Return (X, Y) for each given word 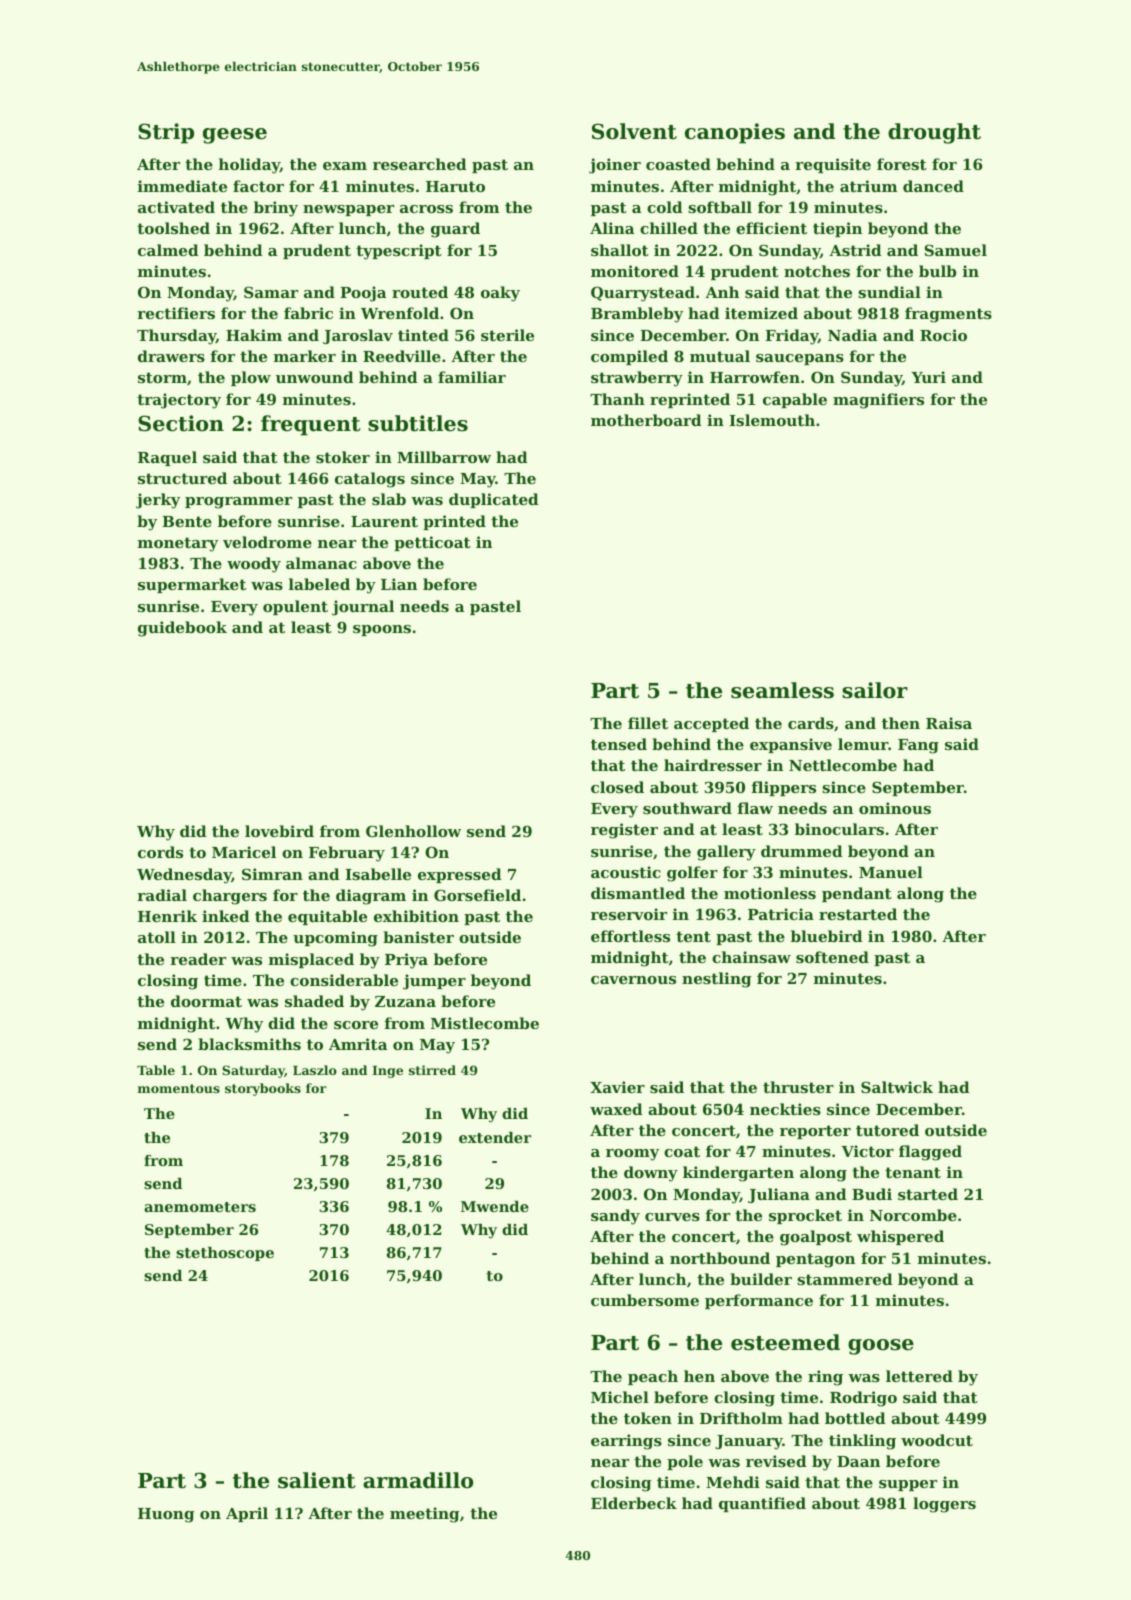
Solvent (634, 131)
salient (316, 1480)
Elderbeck (634, 1503)
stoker (343, 457)
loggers (944, 1505)
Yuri (928, 377)
